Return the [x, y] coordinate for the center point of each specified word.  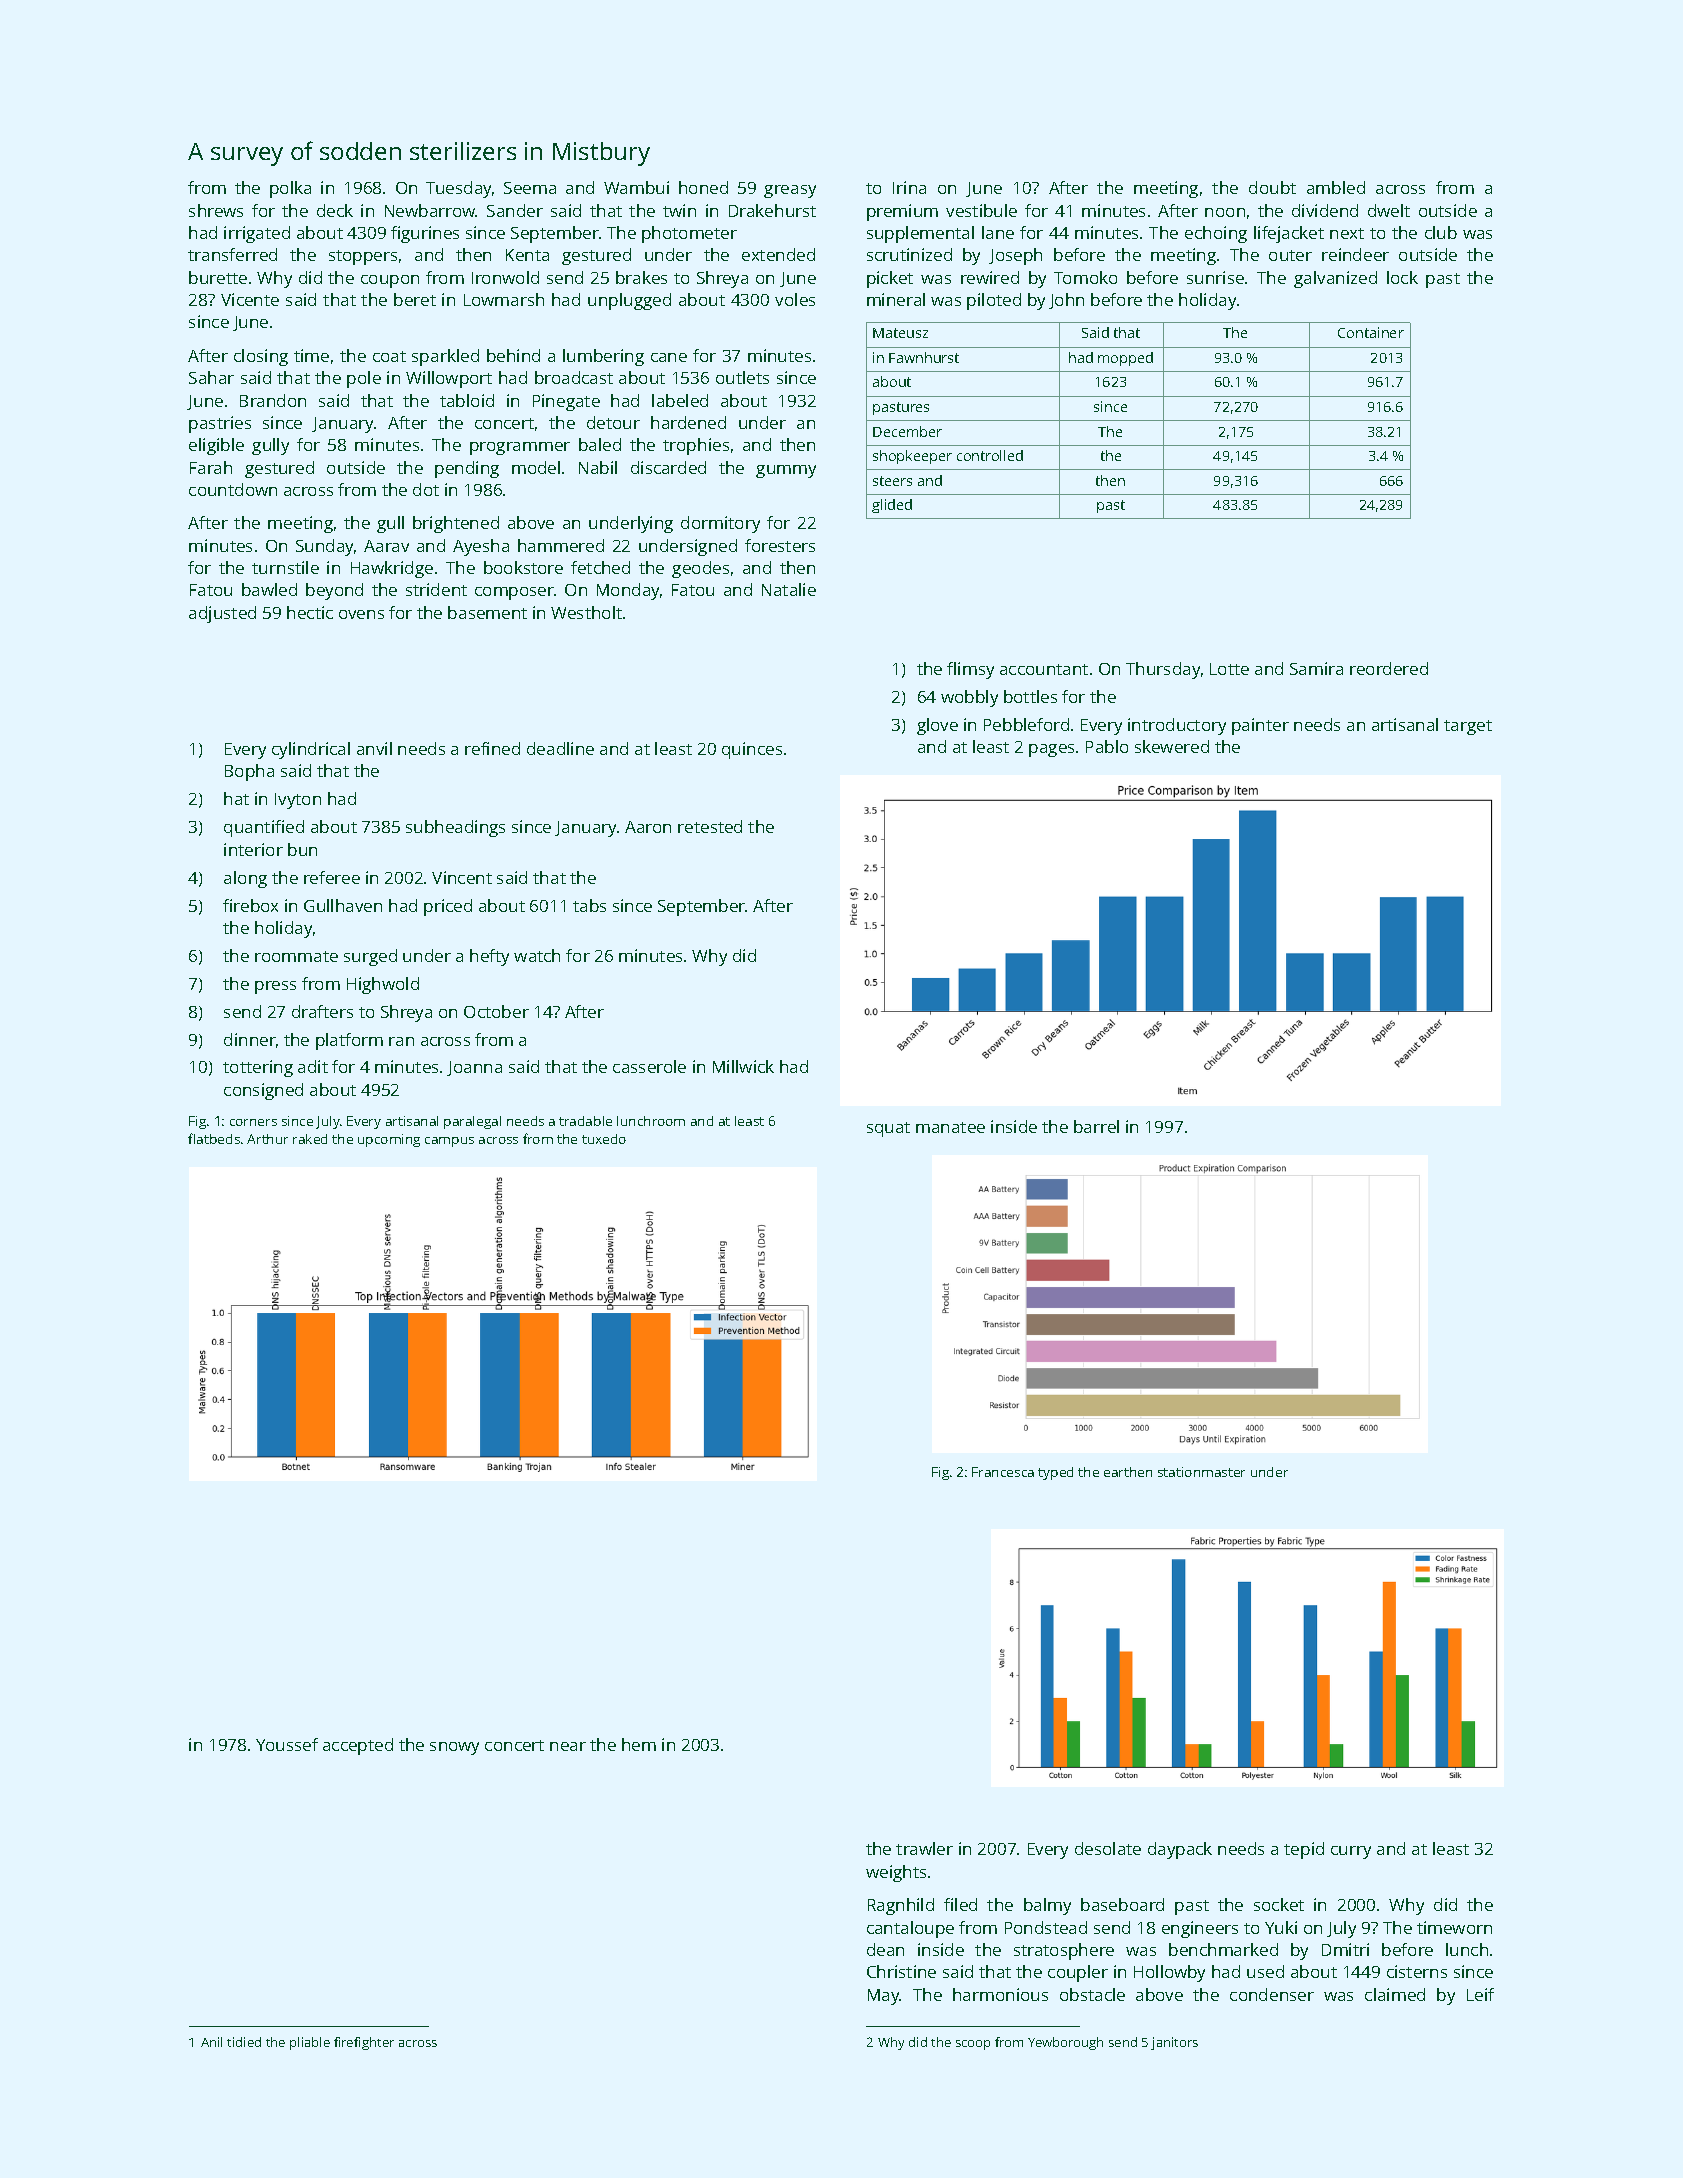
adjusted [222, 614]
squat [888, 1129]
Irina [909, 187]
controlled [990, 455]
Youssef [287, 1744]
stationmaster [1201, 1472]
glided [892, 506]
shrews [216, 210]
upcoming [389, 1140]
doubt [1272, 187]
